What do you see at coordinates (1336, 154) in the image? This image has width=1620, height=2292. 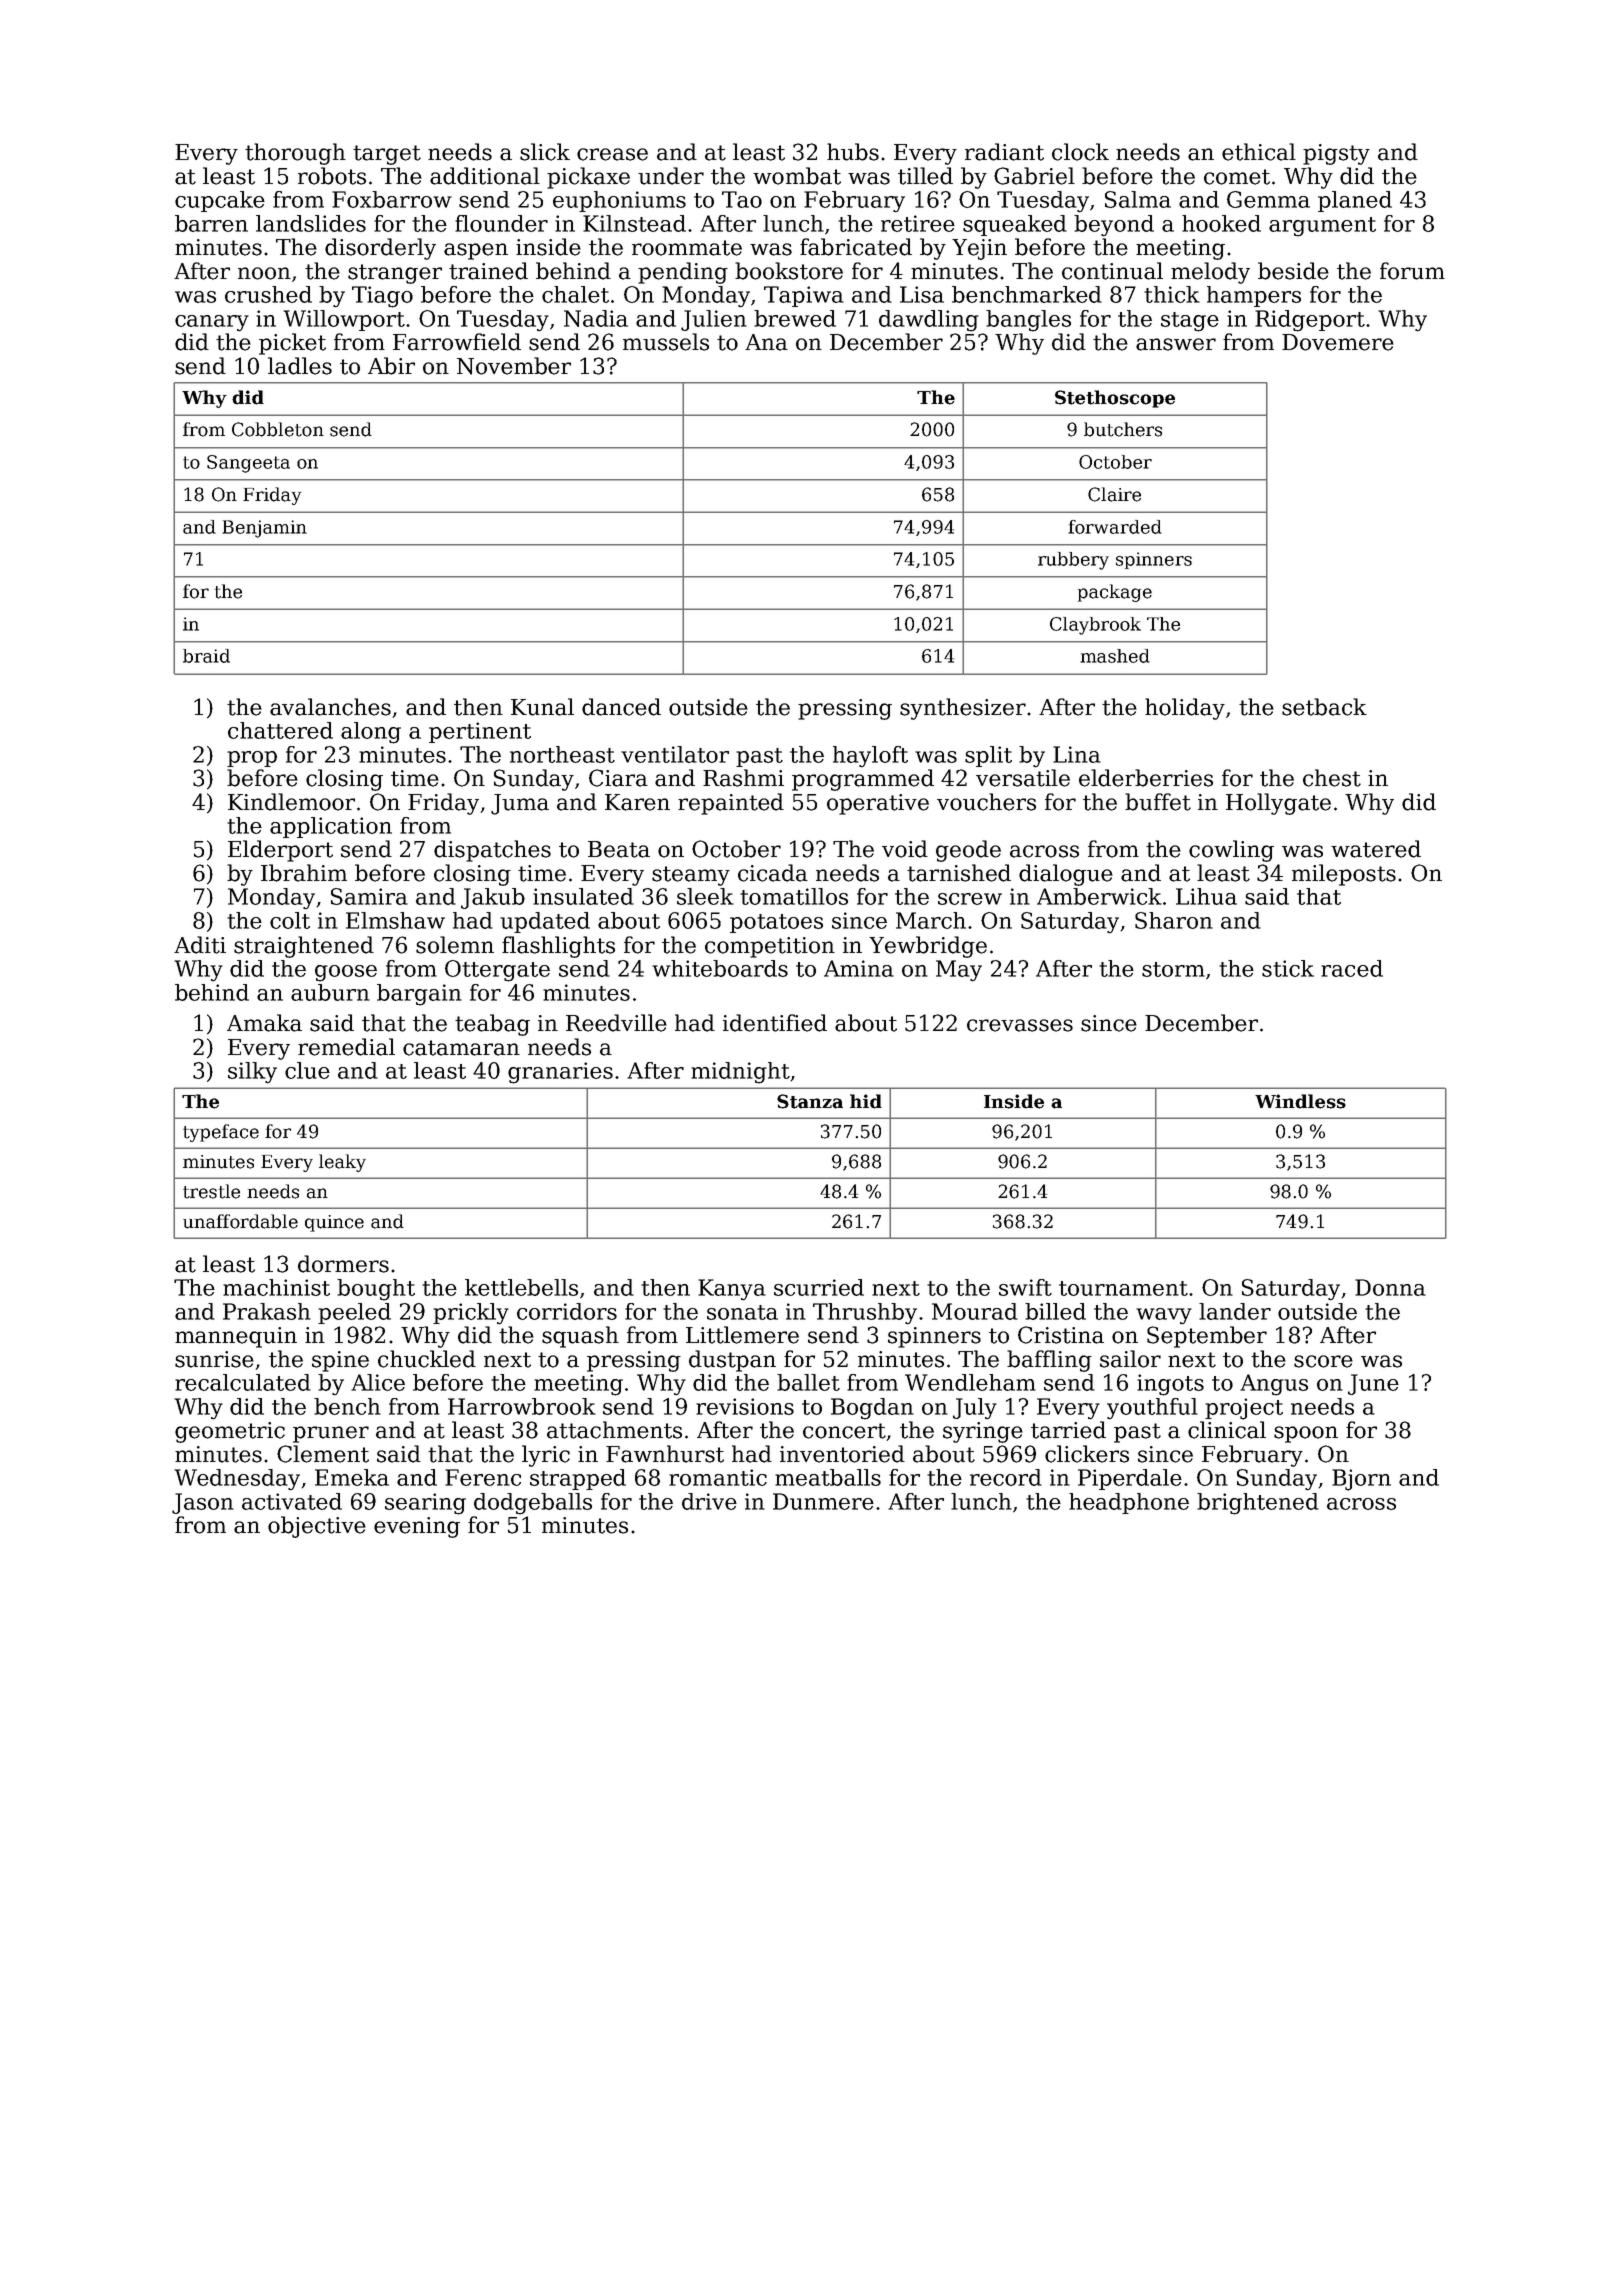 I see `pigsty` at bounding box center [1336, 154].
